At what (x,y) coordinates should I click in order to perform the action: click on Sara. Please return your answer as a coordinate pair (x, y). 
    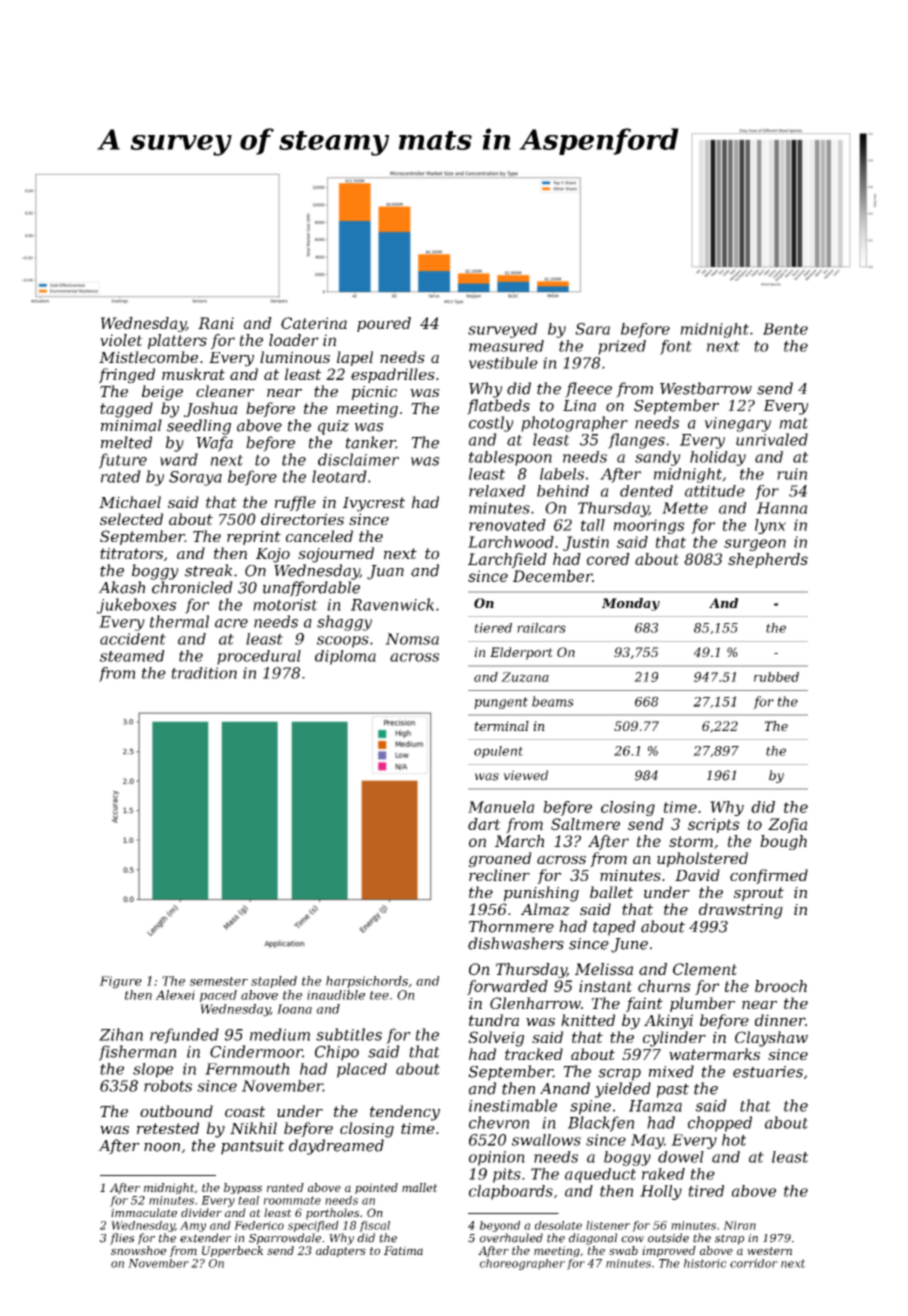
    Looking at the image, I should click on (592, 329).
